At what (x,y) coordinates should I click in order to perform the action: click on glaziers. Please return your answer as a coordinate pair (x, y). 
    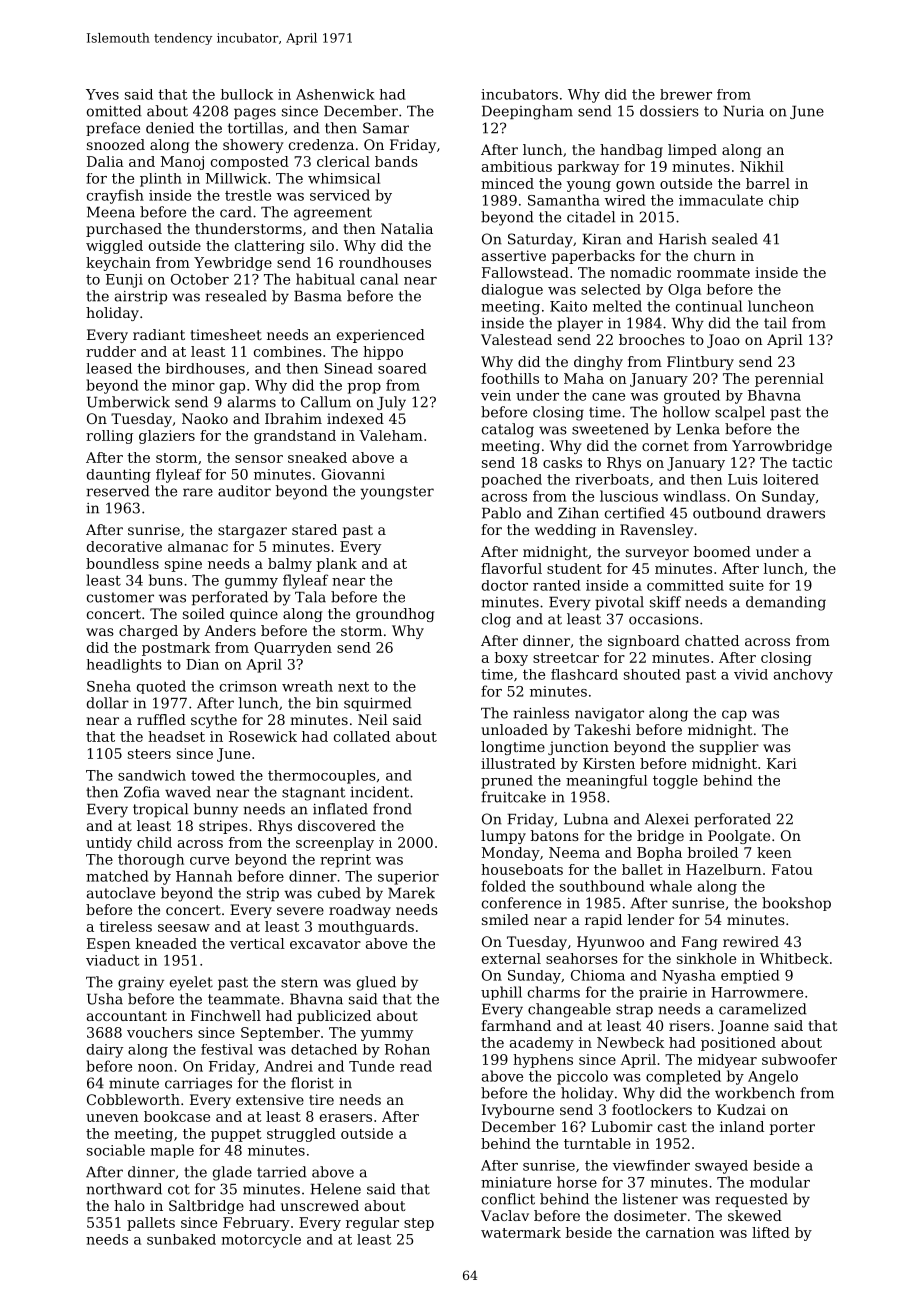
    Looking at the image, I should click on (167, 437).
